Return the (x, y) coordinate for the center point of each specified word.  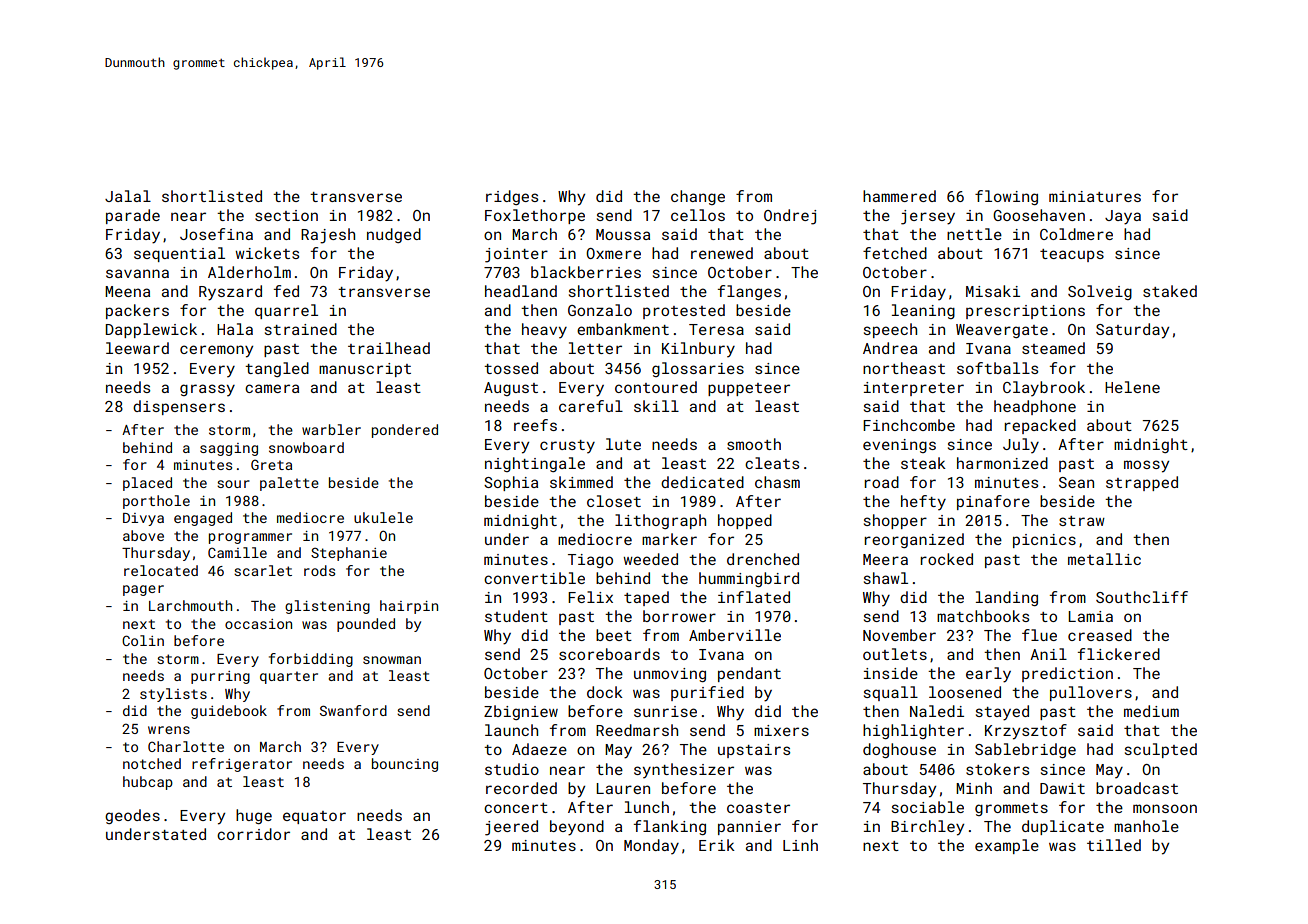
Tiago (590, 561)
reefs (535, 425)
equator (314, 817)
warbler (331, 429)
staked (1170, 291)
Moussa (623, 234)
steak (923, 463)
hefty (923, 502)
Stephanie (349, 554)
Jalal (128, 196)
